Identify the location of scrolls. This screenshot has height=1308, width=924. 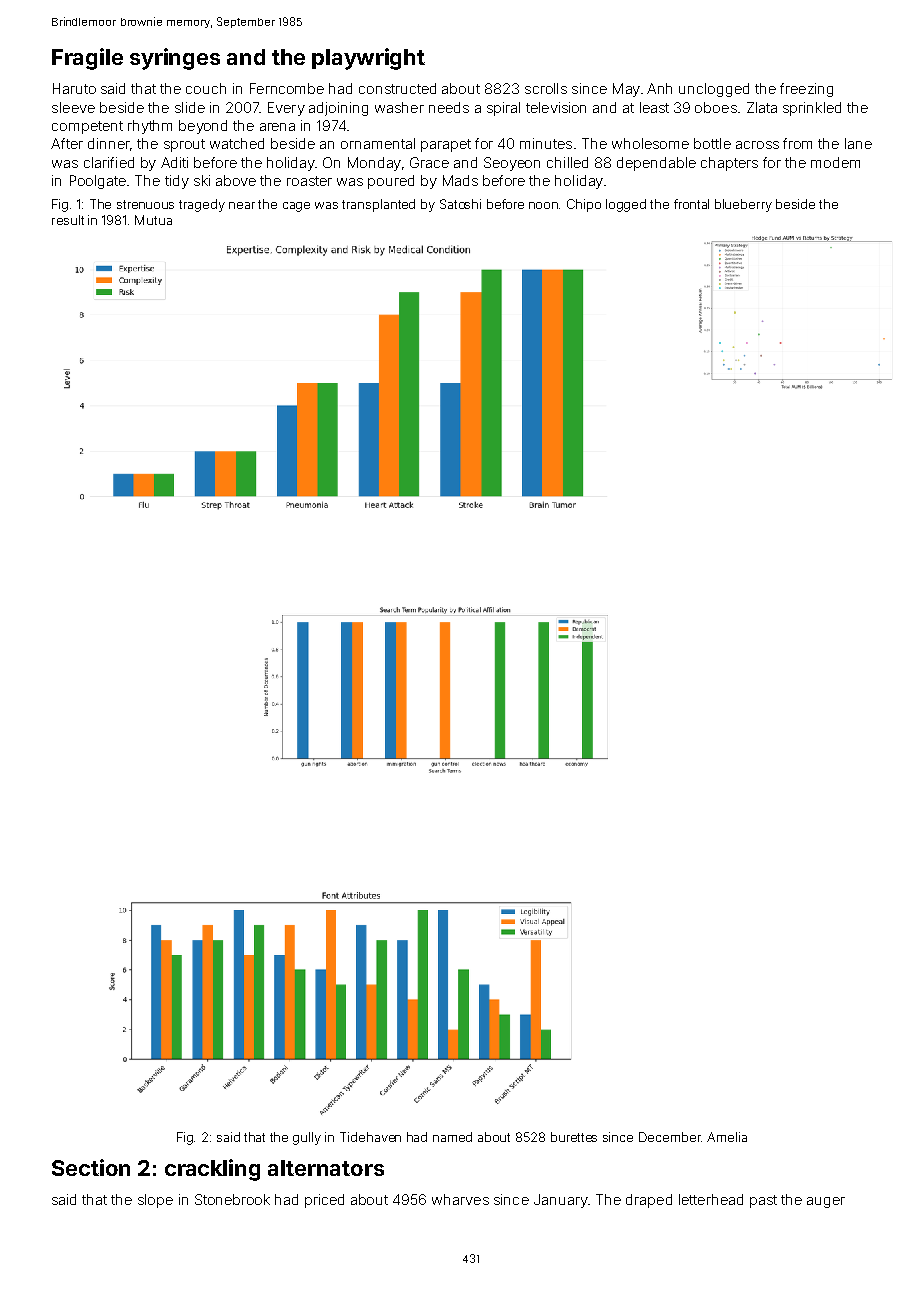
(546, 88).
